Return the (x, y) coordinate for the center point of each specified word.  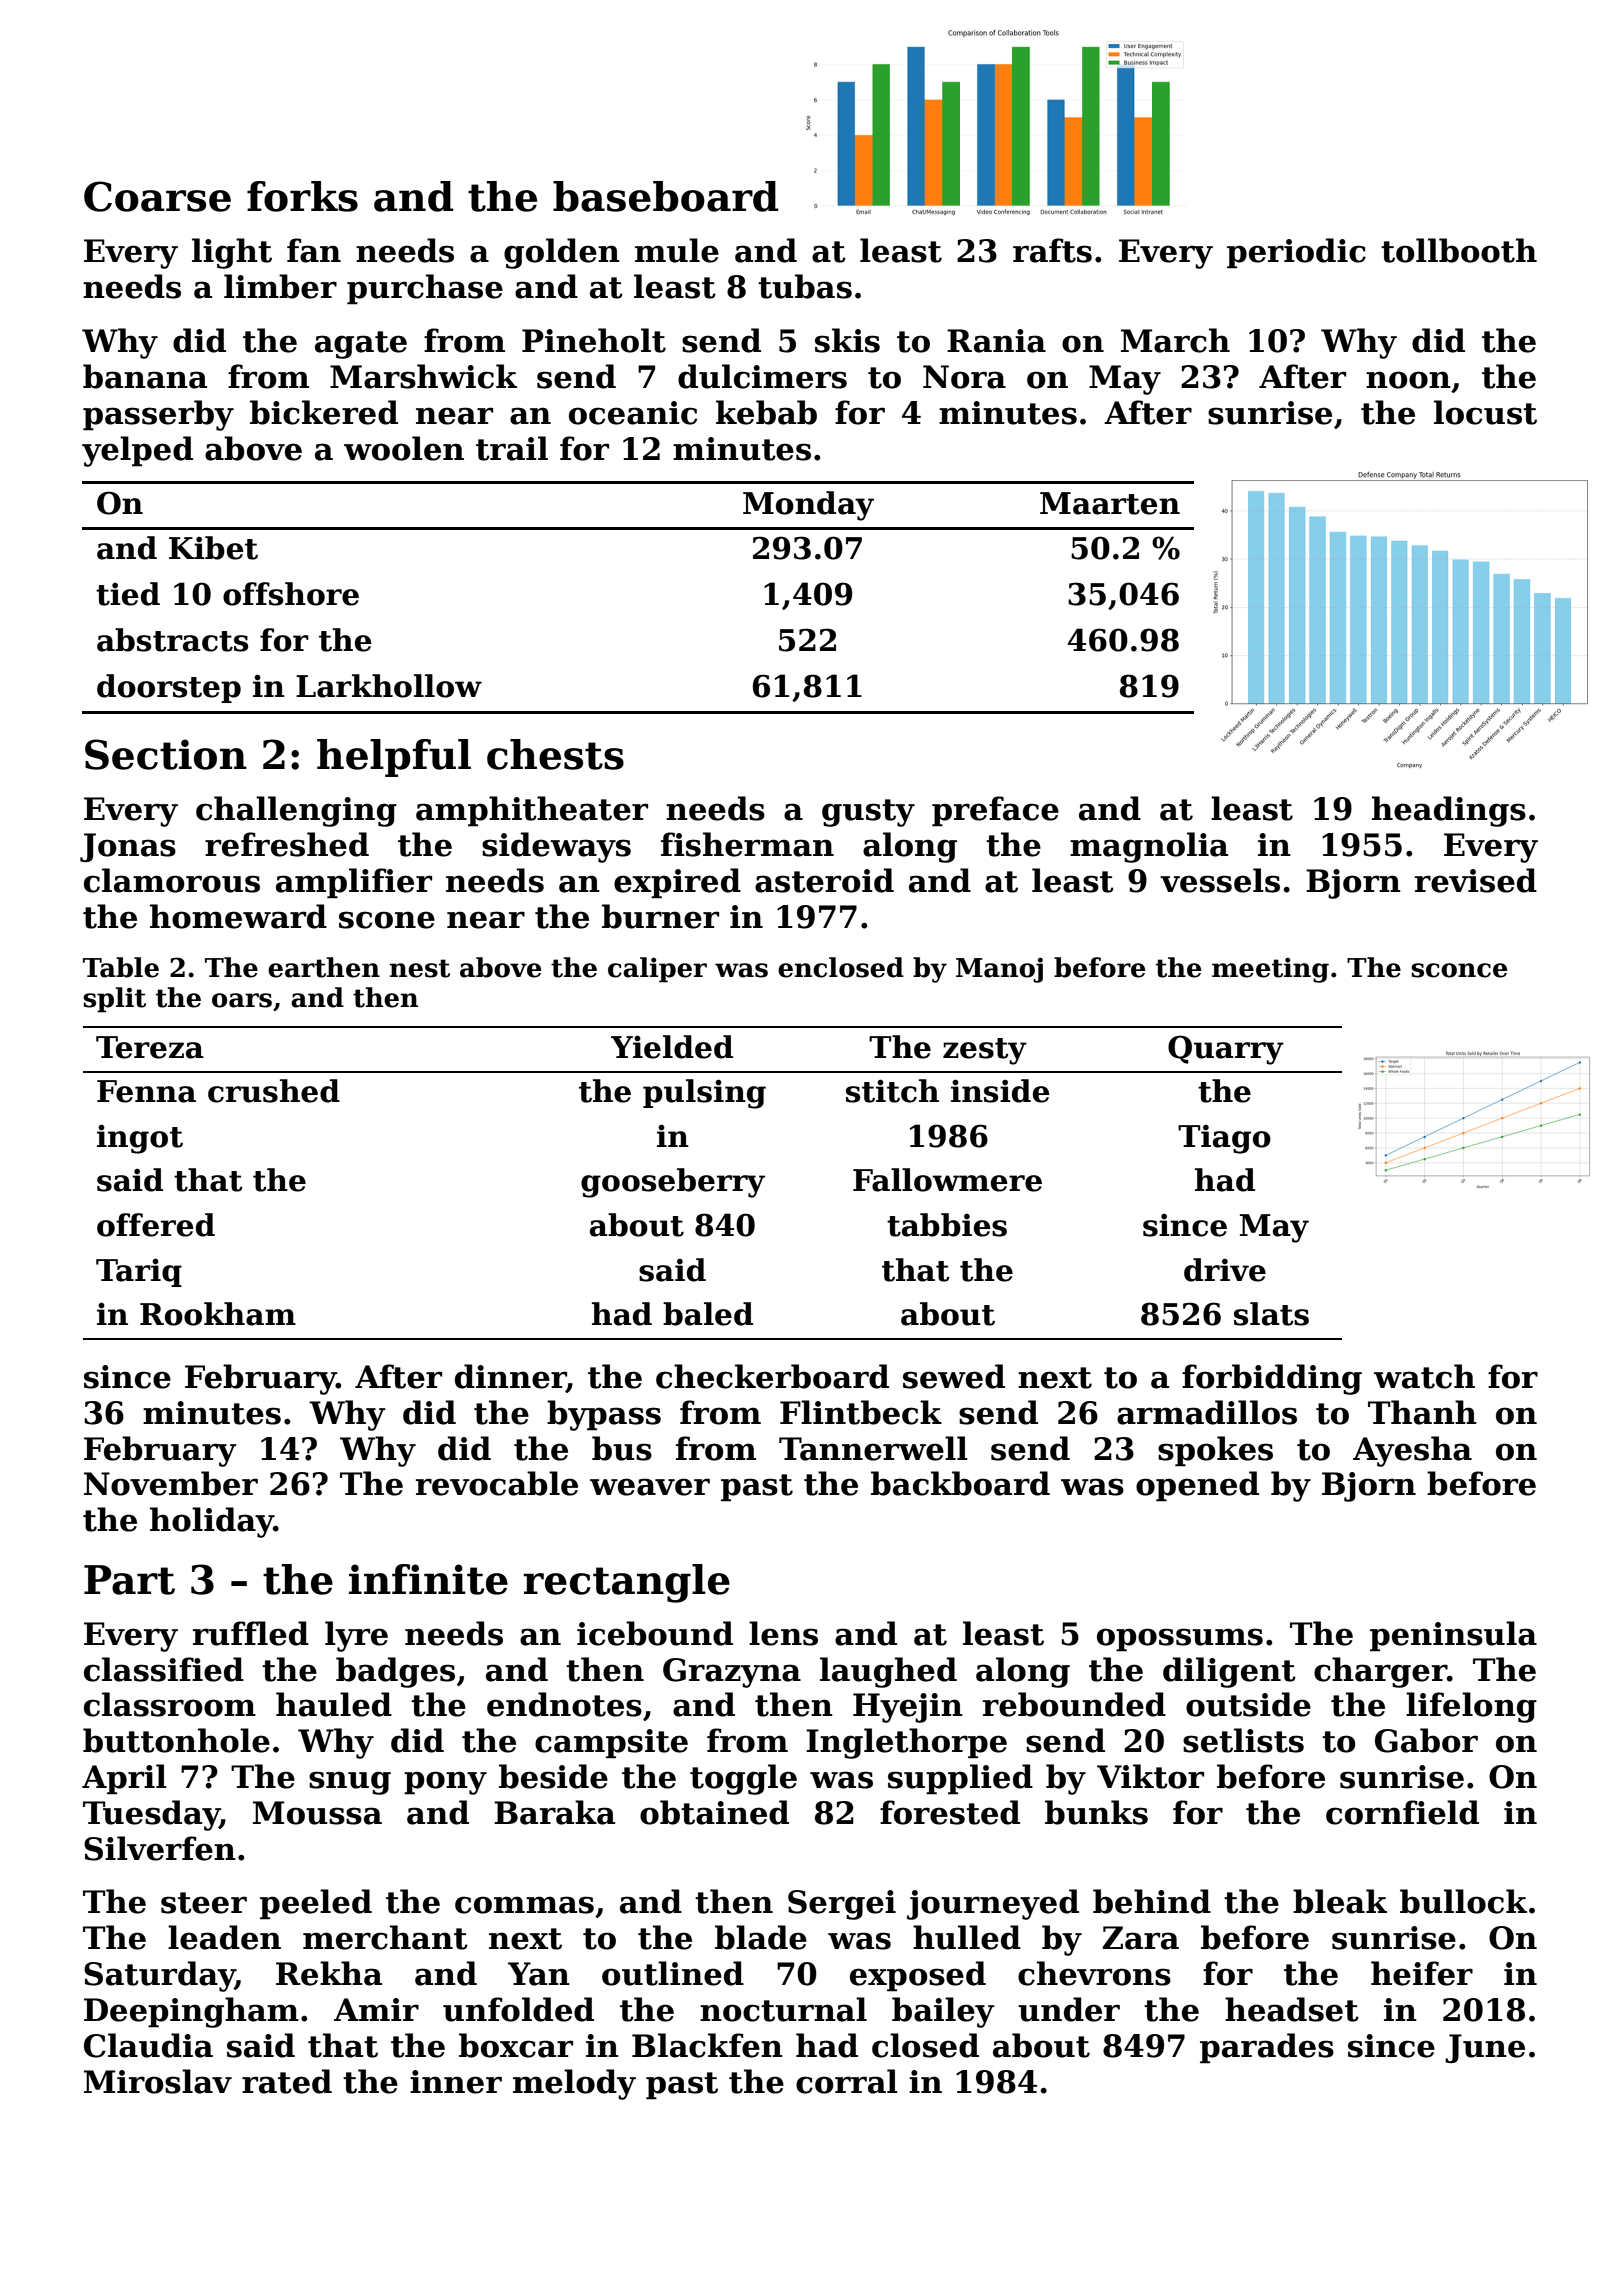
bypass (604, 1415)
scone (387, 920)
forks (302, 196)
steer (204, 1903)
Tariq (139, 1272)
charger (1380, 1672)
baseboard (666, 196)
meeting (1270, 970)
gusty (868, 813)
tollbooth (1459, 250)
